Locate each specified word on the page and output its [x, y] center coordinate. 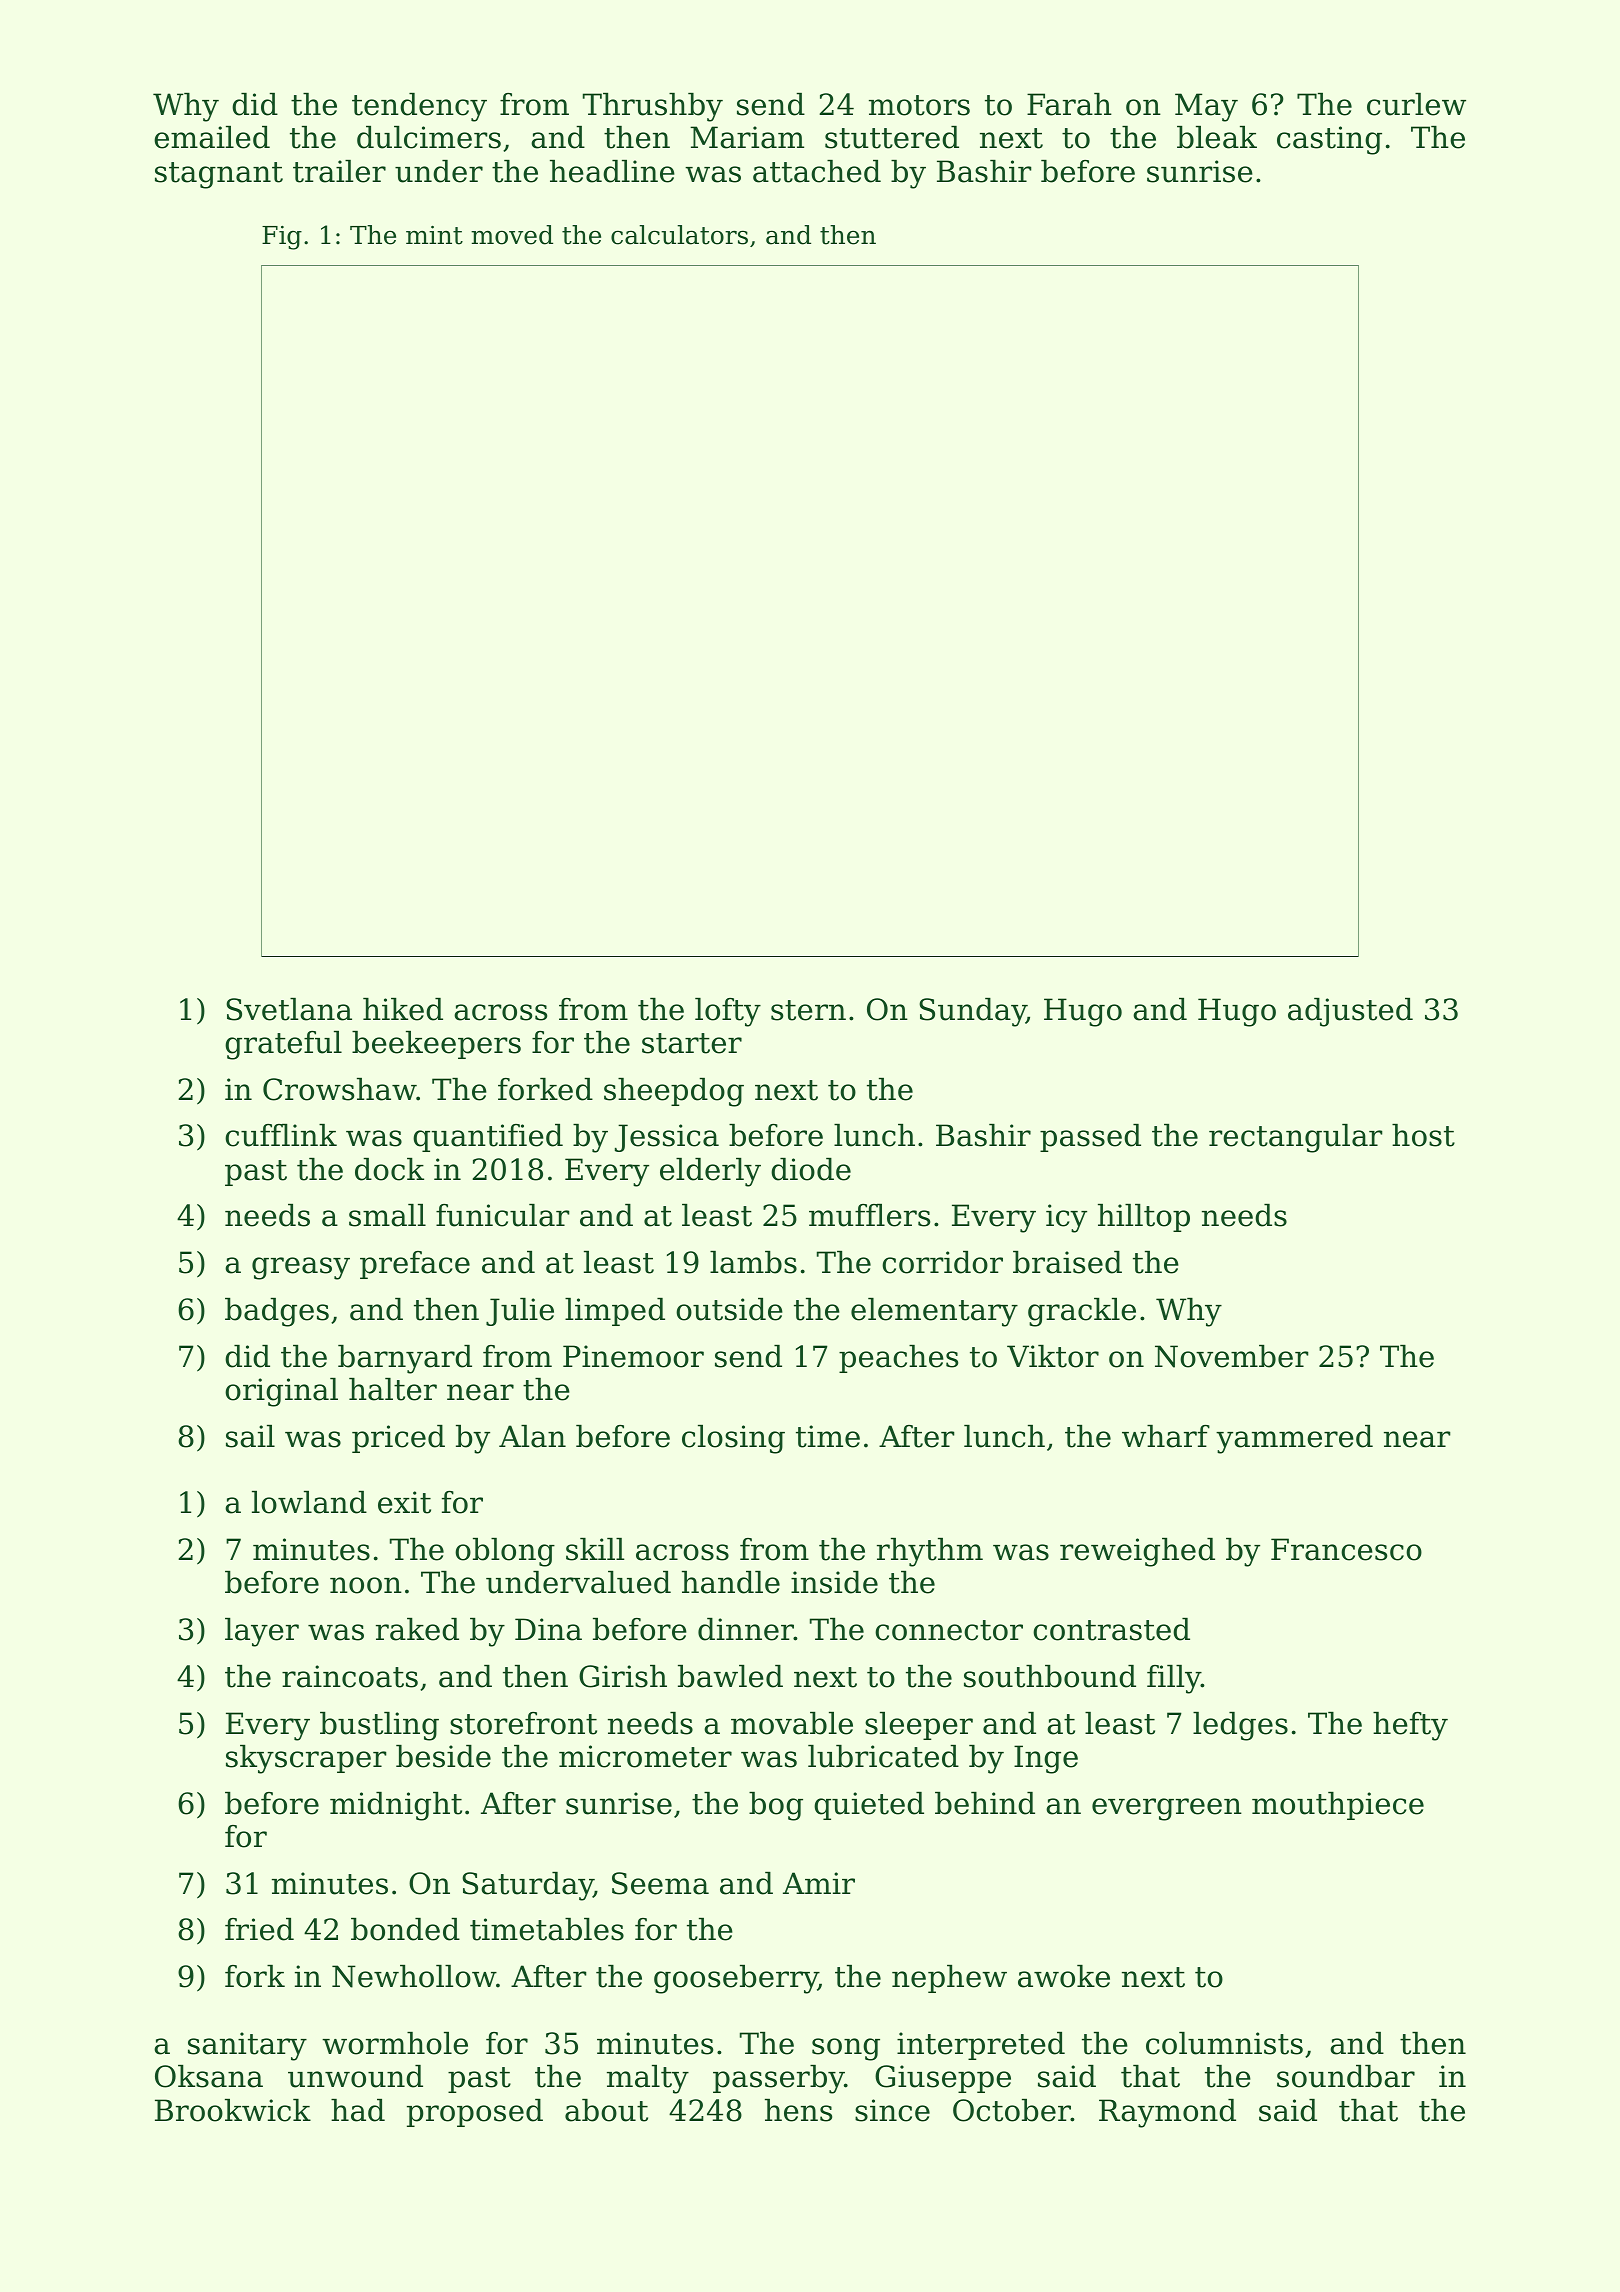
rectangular [1295, 1138]
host [1423, 1135]
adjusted [1350, 1012]
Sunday [972, 1012]
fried [259, 1929]
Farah [1069, 104]
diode [811, 1169]
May [1206, 107]
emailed [212, 137]
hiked [403, 1009]
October [1012, 2110]
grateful [283, 1045]
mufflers [869, 1215]
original [281, 1392]
